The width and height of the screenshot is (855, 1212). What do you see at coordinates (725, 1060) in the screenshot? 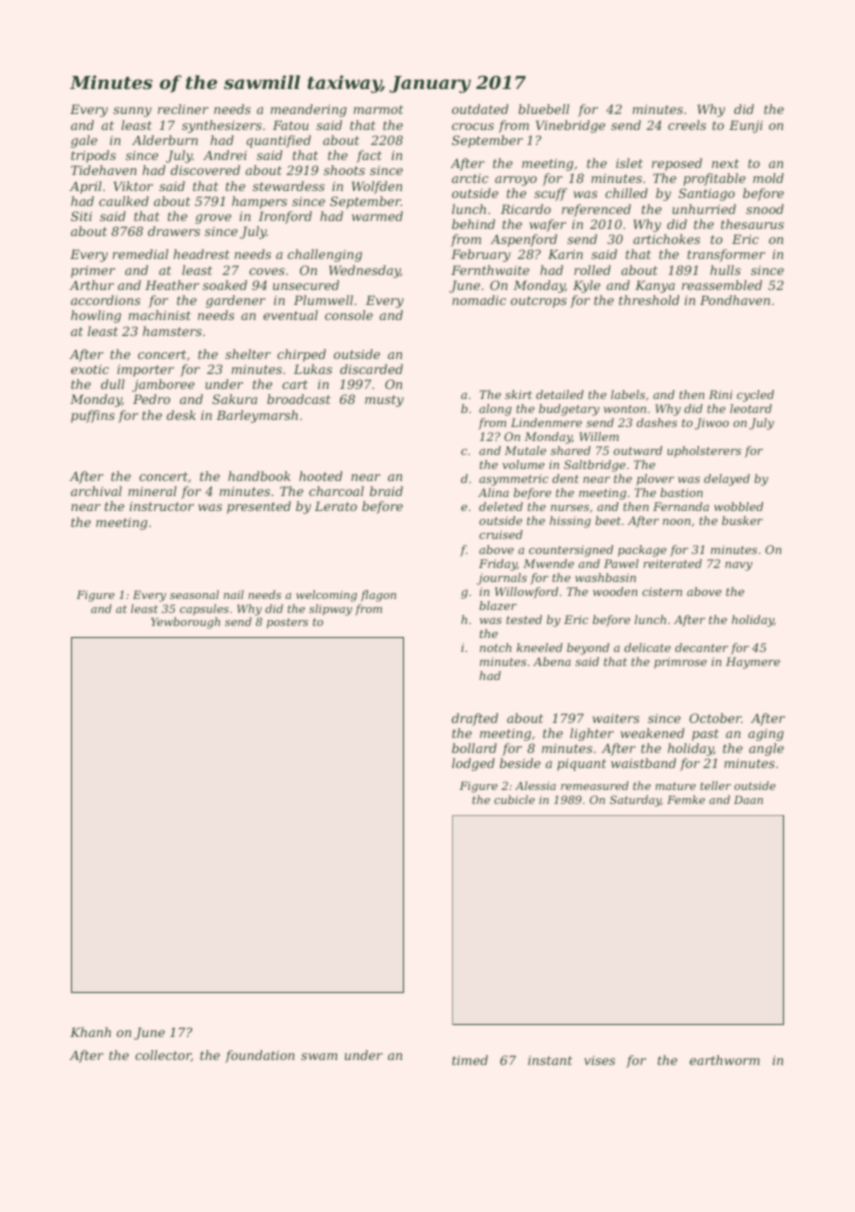
I see `earthworm` at bounding box center [725, 1060].
